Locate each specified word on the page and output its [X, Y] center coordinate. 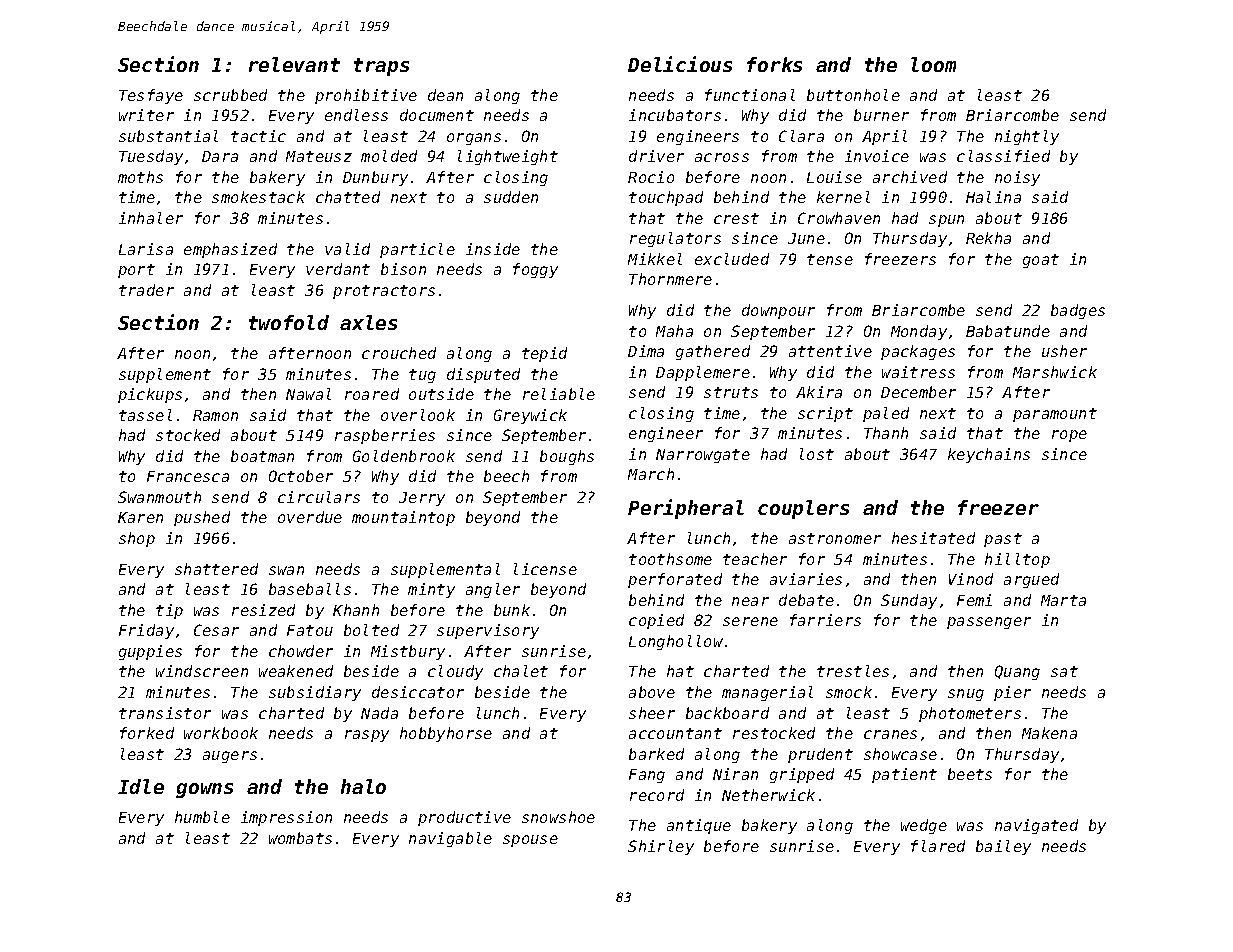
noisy [1017, 178]
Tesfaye [151, 96]
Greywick [530, 416]
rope [1069, 436]
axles [368, 322]
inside [493, 249]
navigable [450, 839]
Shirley [661, 847]
